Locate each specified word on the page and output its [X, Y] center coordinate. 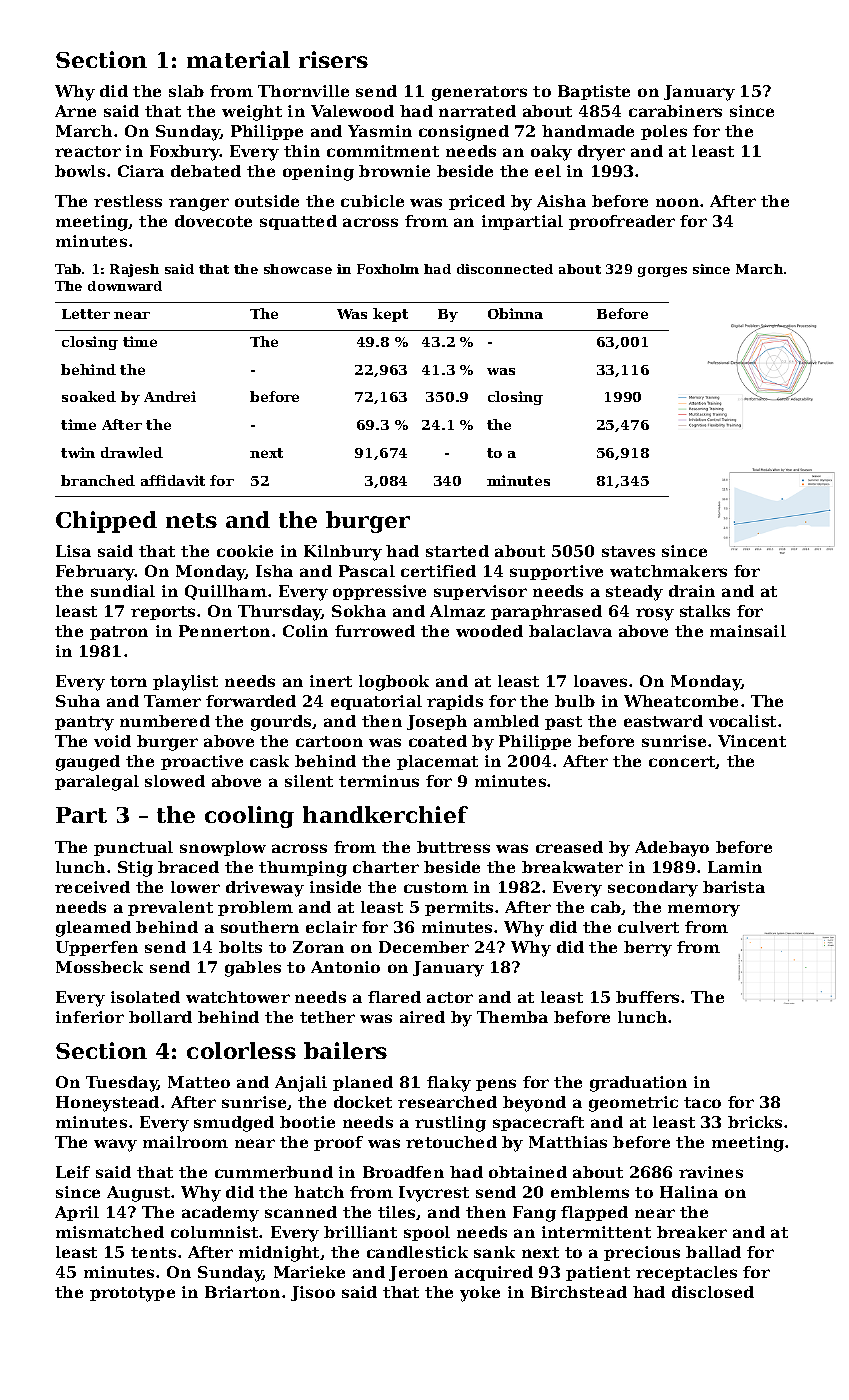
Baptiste [594, 92]
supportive [556, 572]
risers [333, 59]
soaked [89, 396]
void [112, 741]
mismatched [110, 1232]
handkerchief [385, 814]
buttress [453, 847]
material [238, 59]
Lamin [735, 867]
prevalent [170, 908]
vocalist [742, 721]
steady [634, 593]
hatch [319, 1192]
